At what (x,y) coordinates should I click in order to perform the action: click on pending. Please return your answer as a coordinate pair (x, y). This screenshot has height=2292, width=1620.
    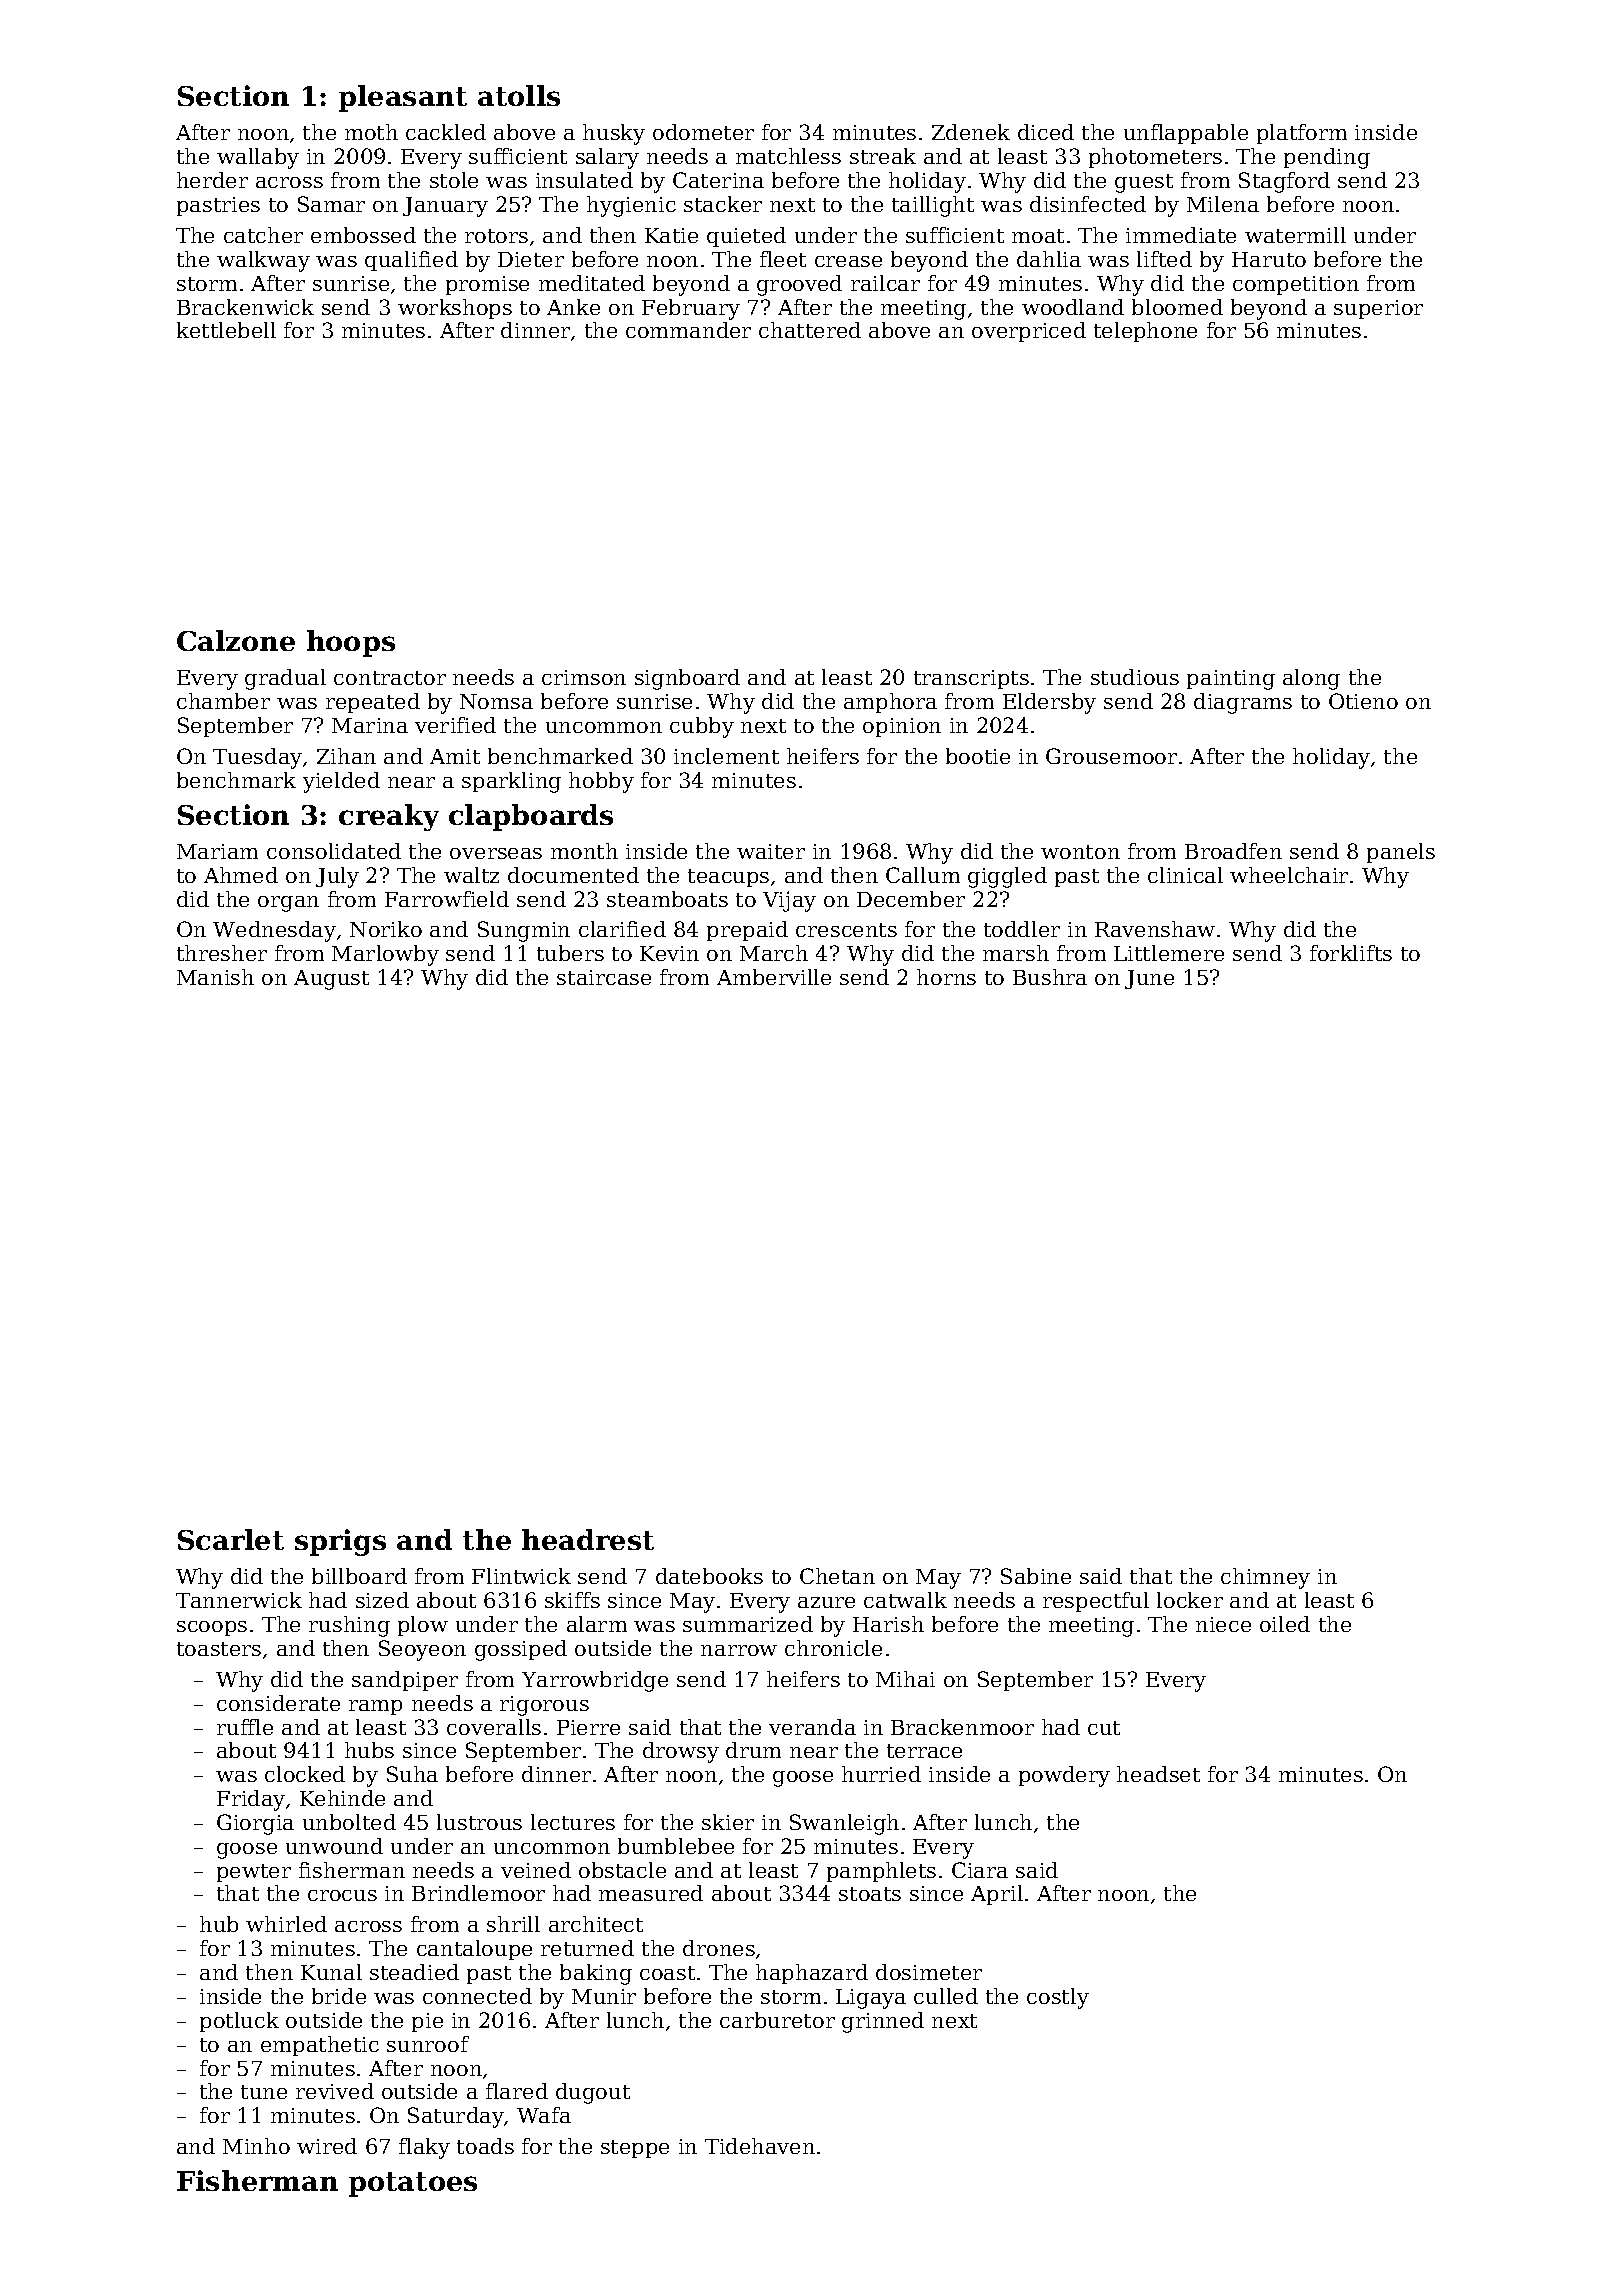
    Looking at the image, I should click on (1327, 158).
